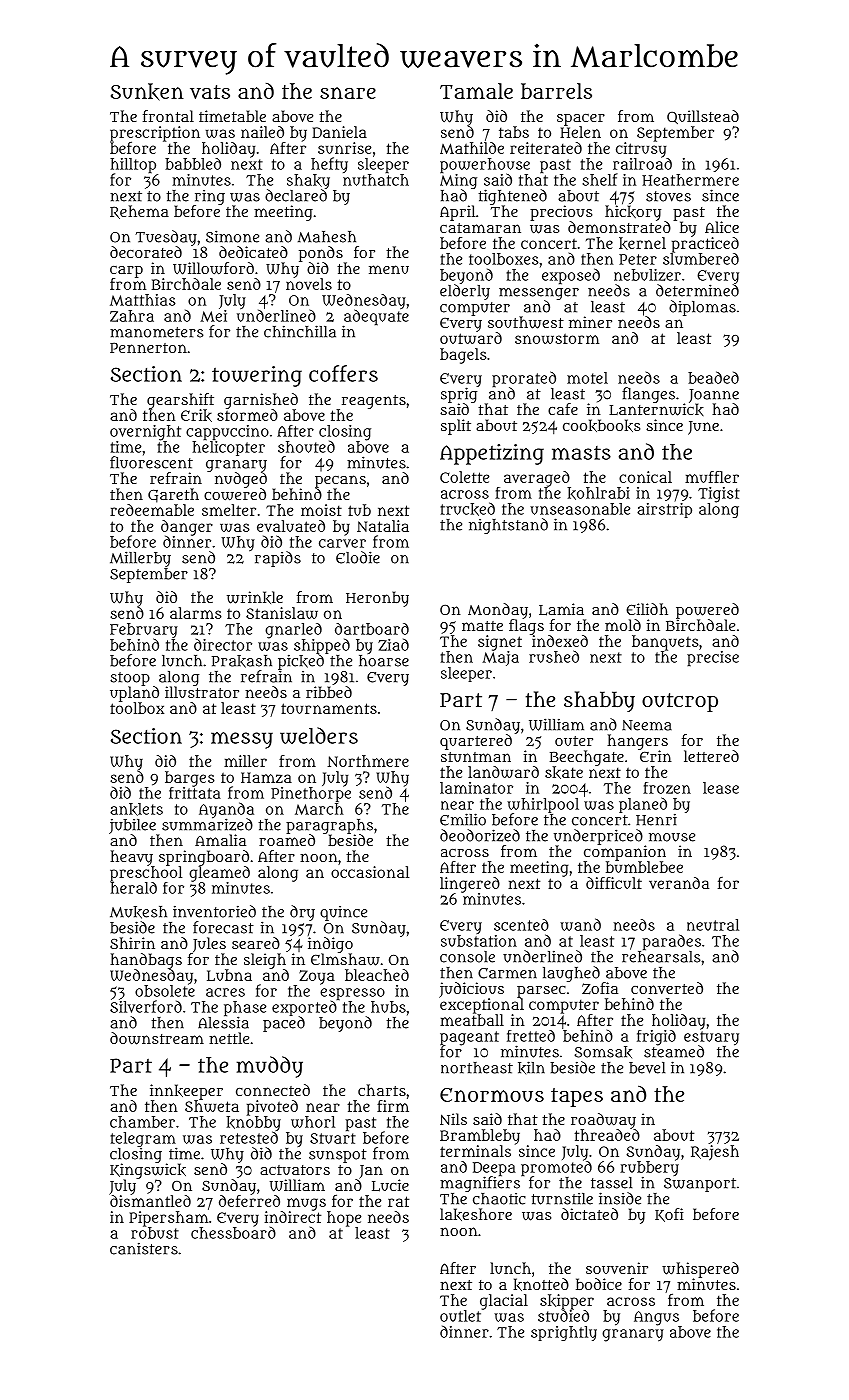 The width and height of the image is (849, 1400). I want to click on anklets, so click(136, 809).
